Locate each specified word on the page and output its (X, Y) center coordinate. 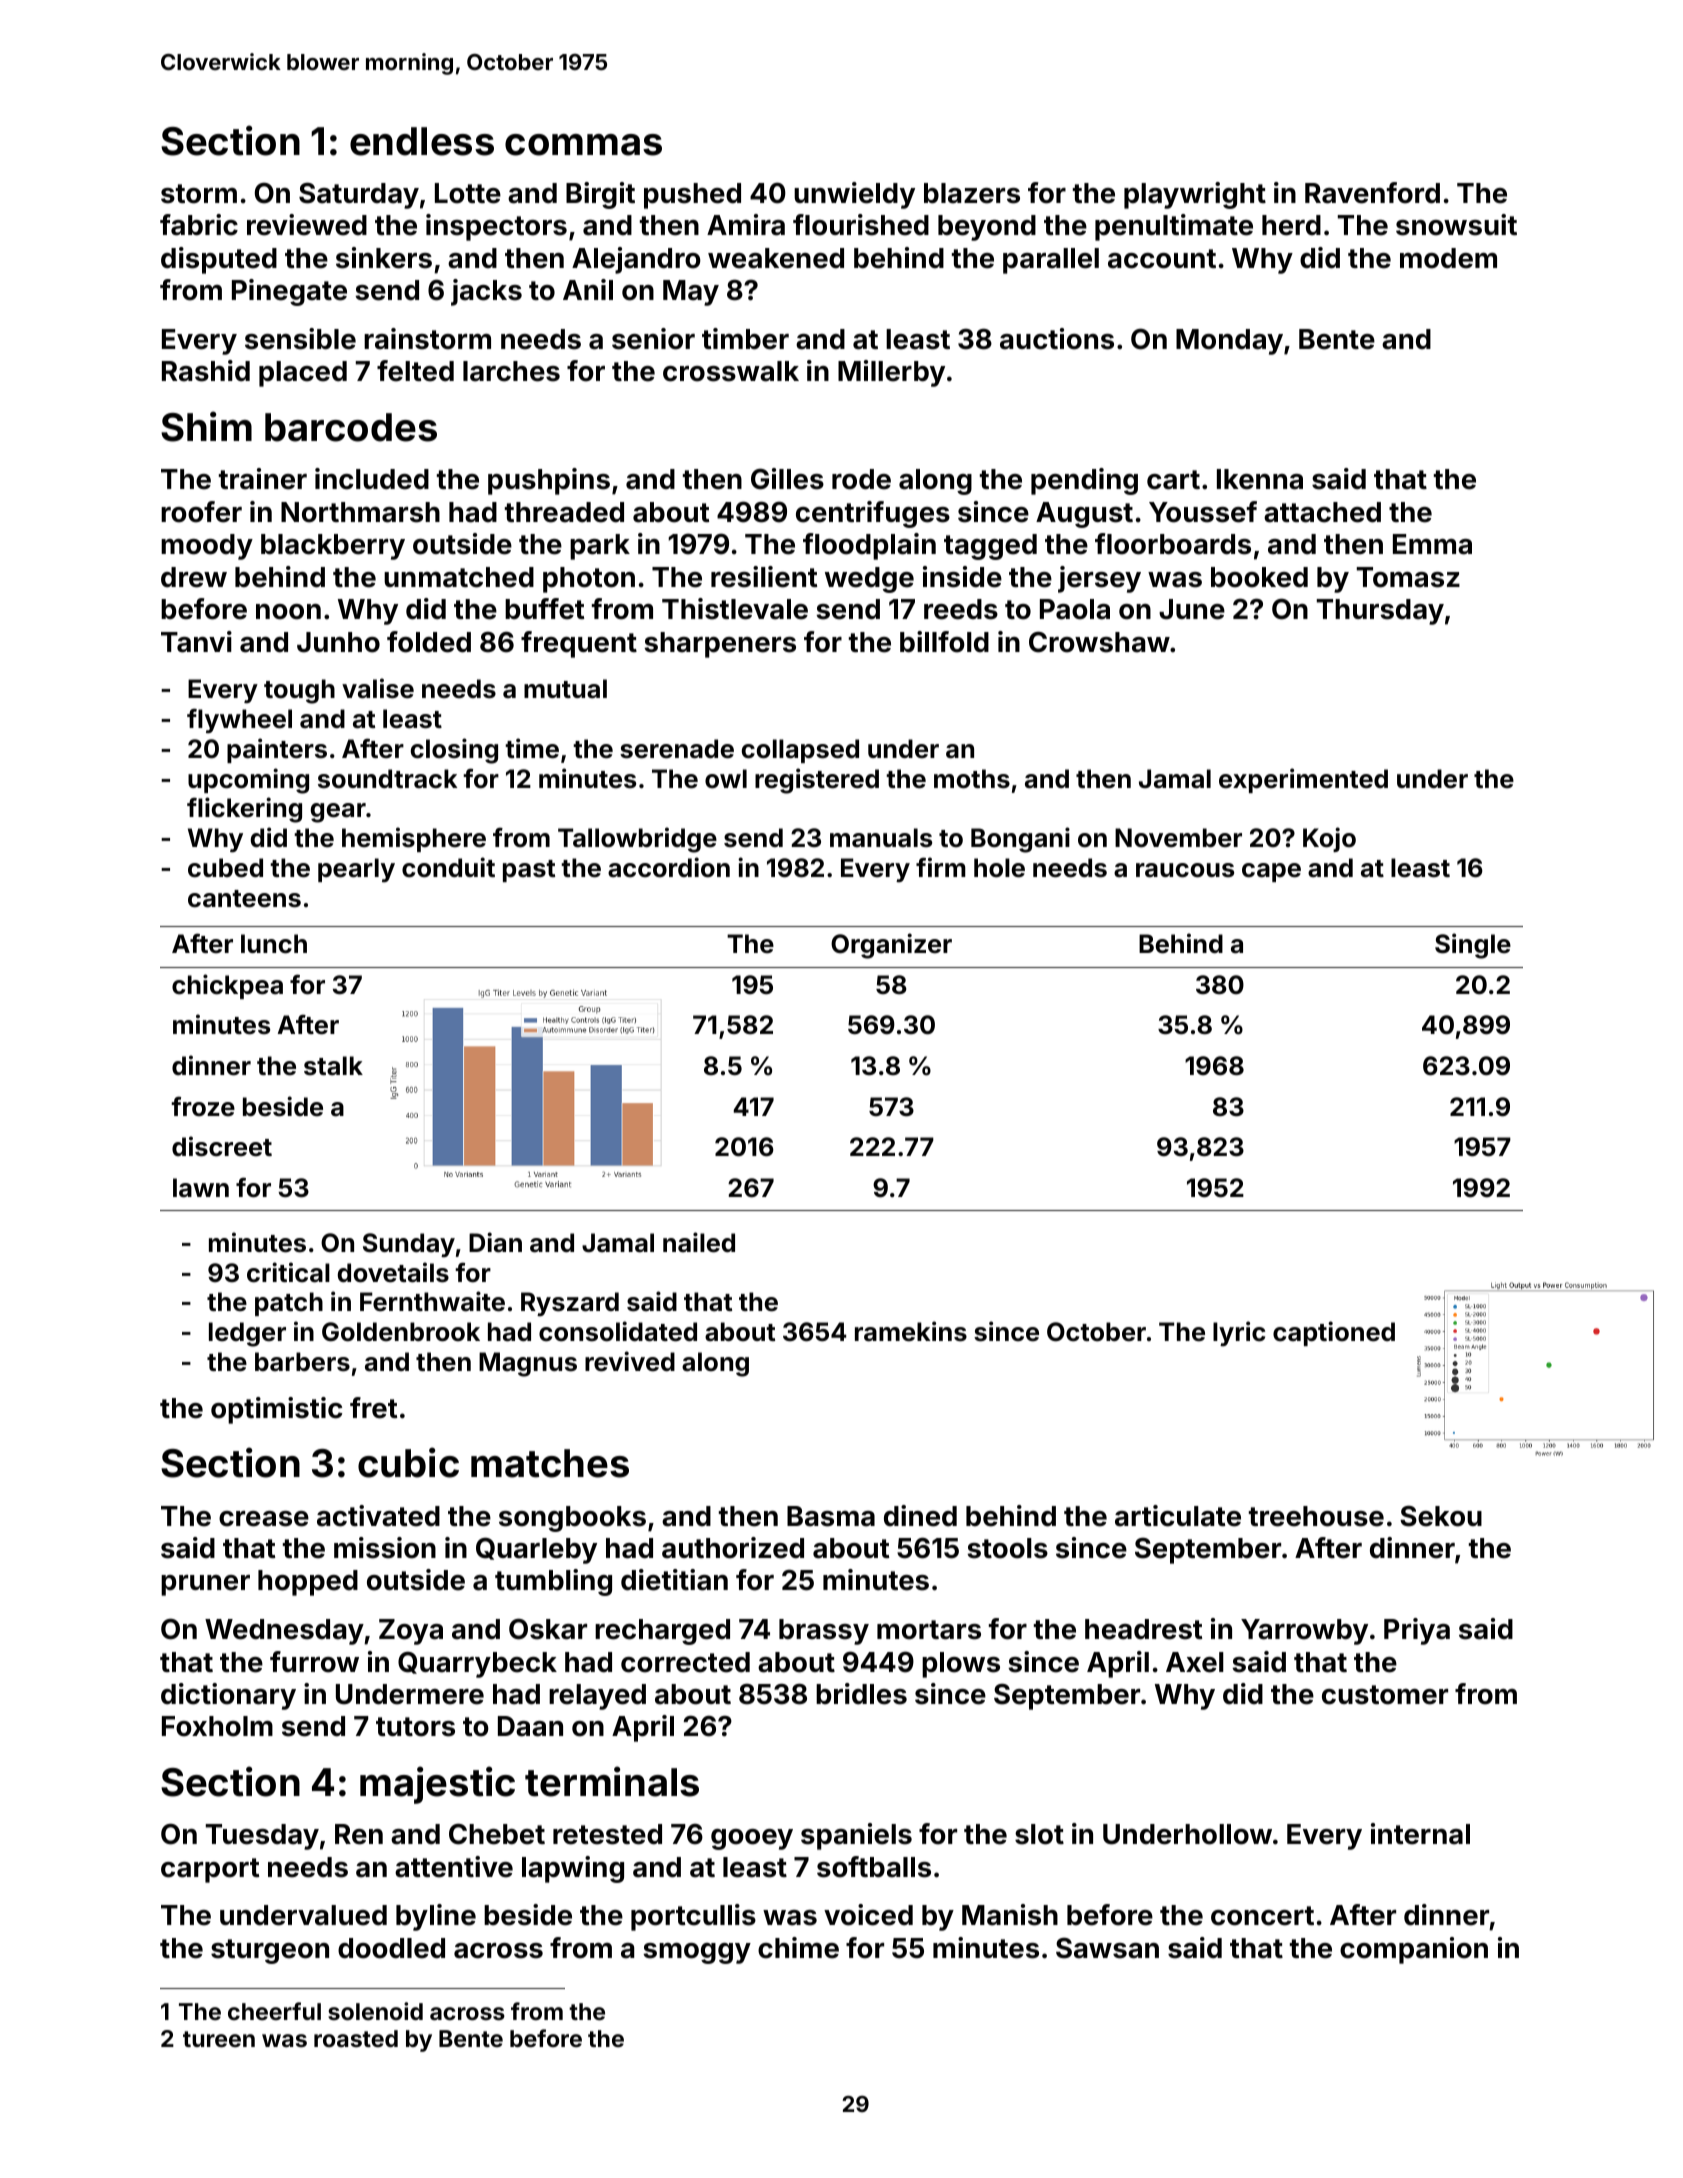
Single (1473, 946)
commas (583, 145)
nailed (699, 1242)
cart (1173, 480)
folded (429, 642)
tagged (990, 547)
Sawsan (1107, 1948)
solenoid (375, 2011)
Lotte (468, 193)
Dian (495, 1242)
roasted (356, 2038)
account (1162, 259)
